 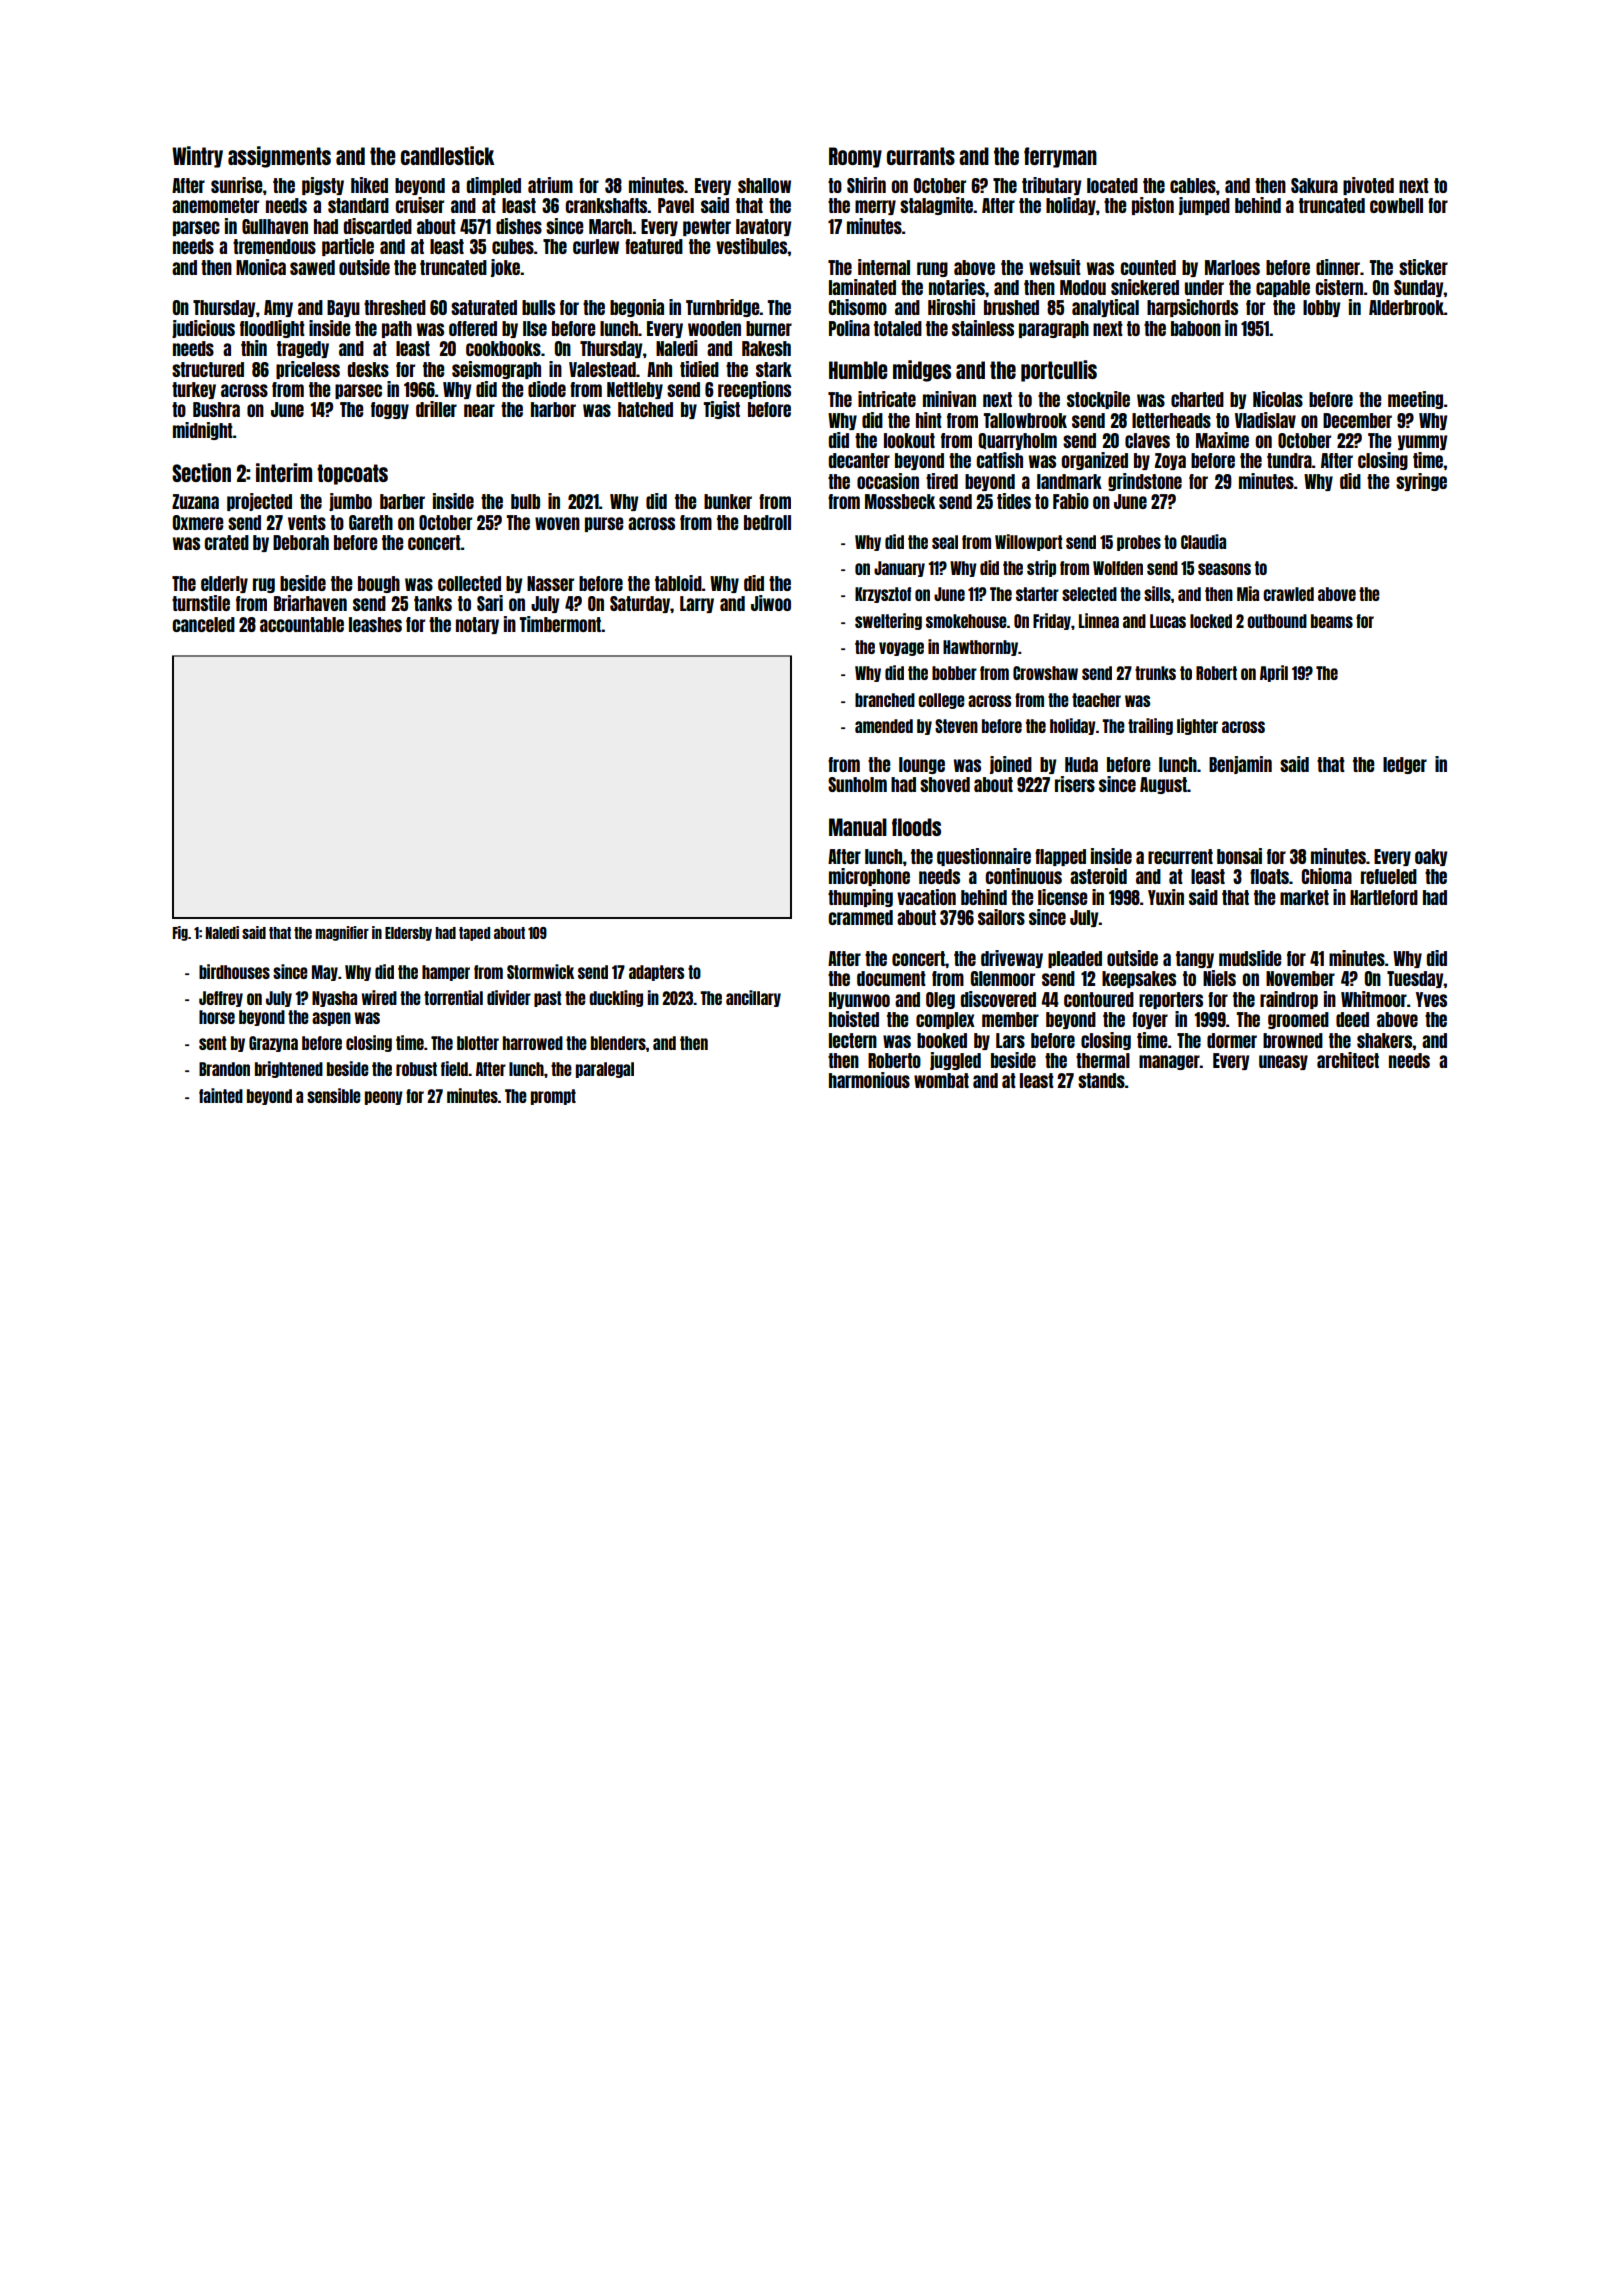 What do you see at coordinates (1314, 185) in the image?
I see `Sakura` at bounding box center [1314, 185].
